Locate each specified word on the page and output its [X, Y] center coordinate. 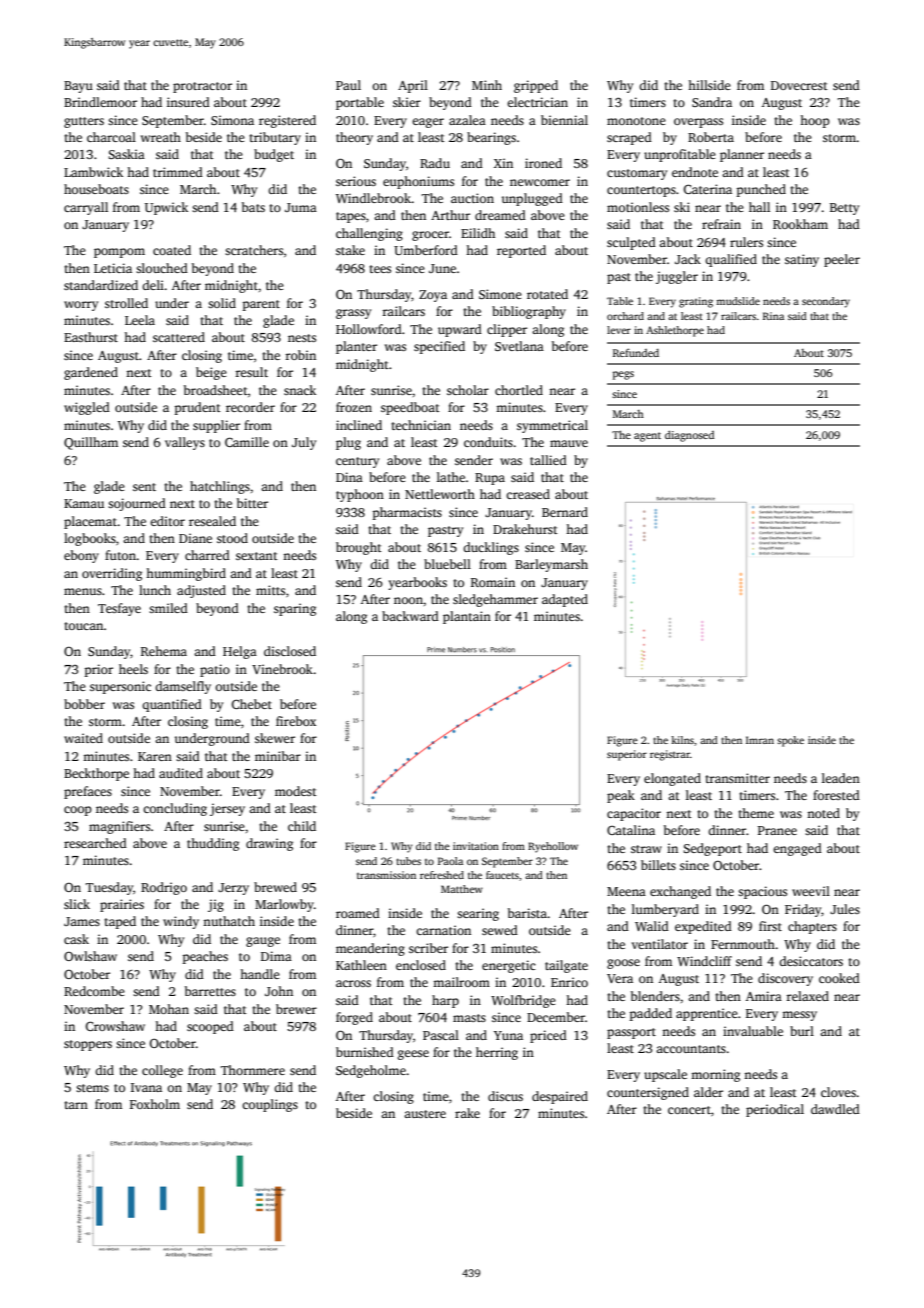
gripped [536, 86]
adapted [565, 600]
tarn [76, 1105]
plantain [467, 617]
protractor [202, 87]
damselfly [183, 687]
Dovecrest [799, 85]
